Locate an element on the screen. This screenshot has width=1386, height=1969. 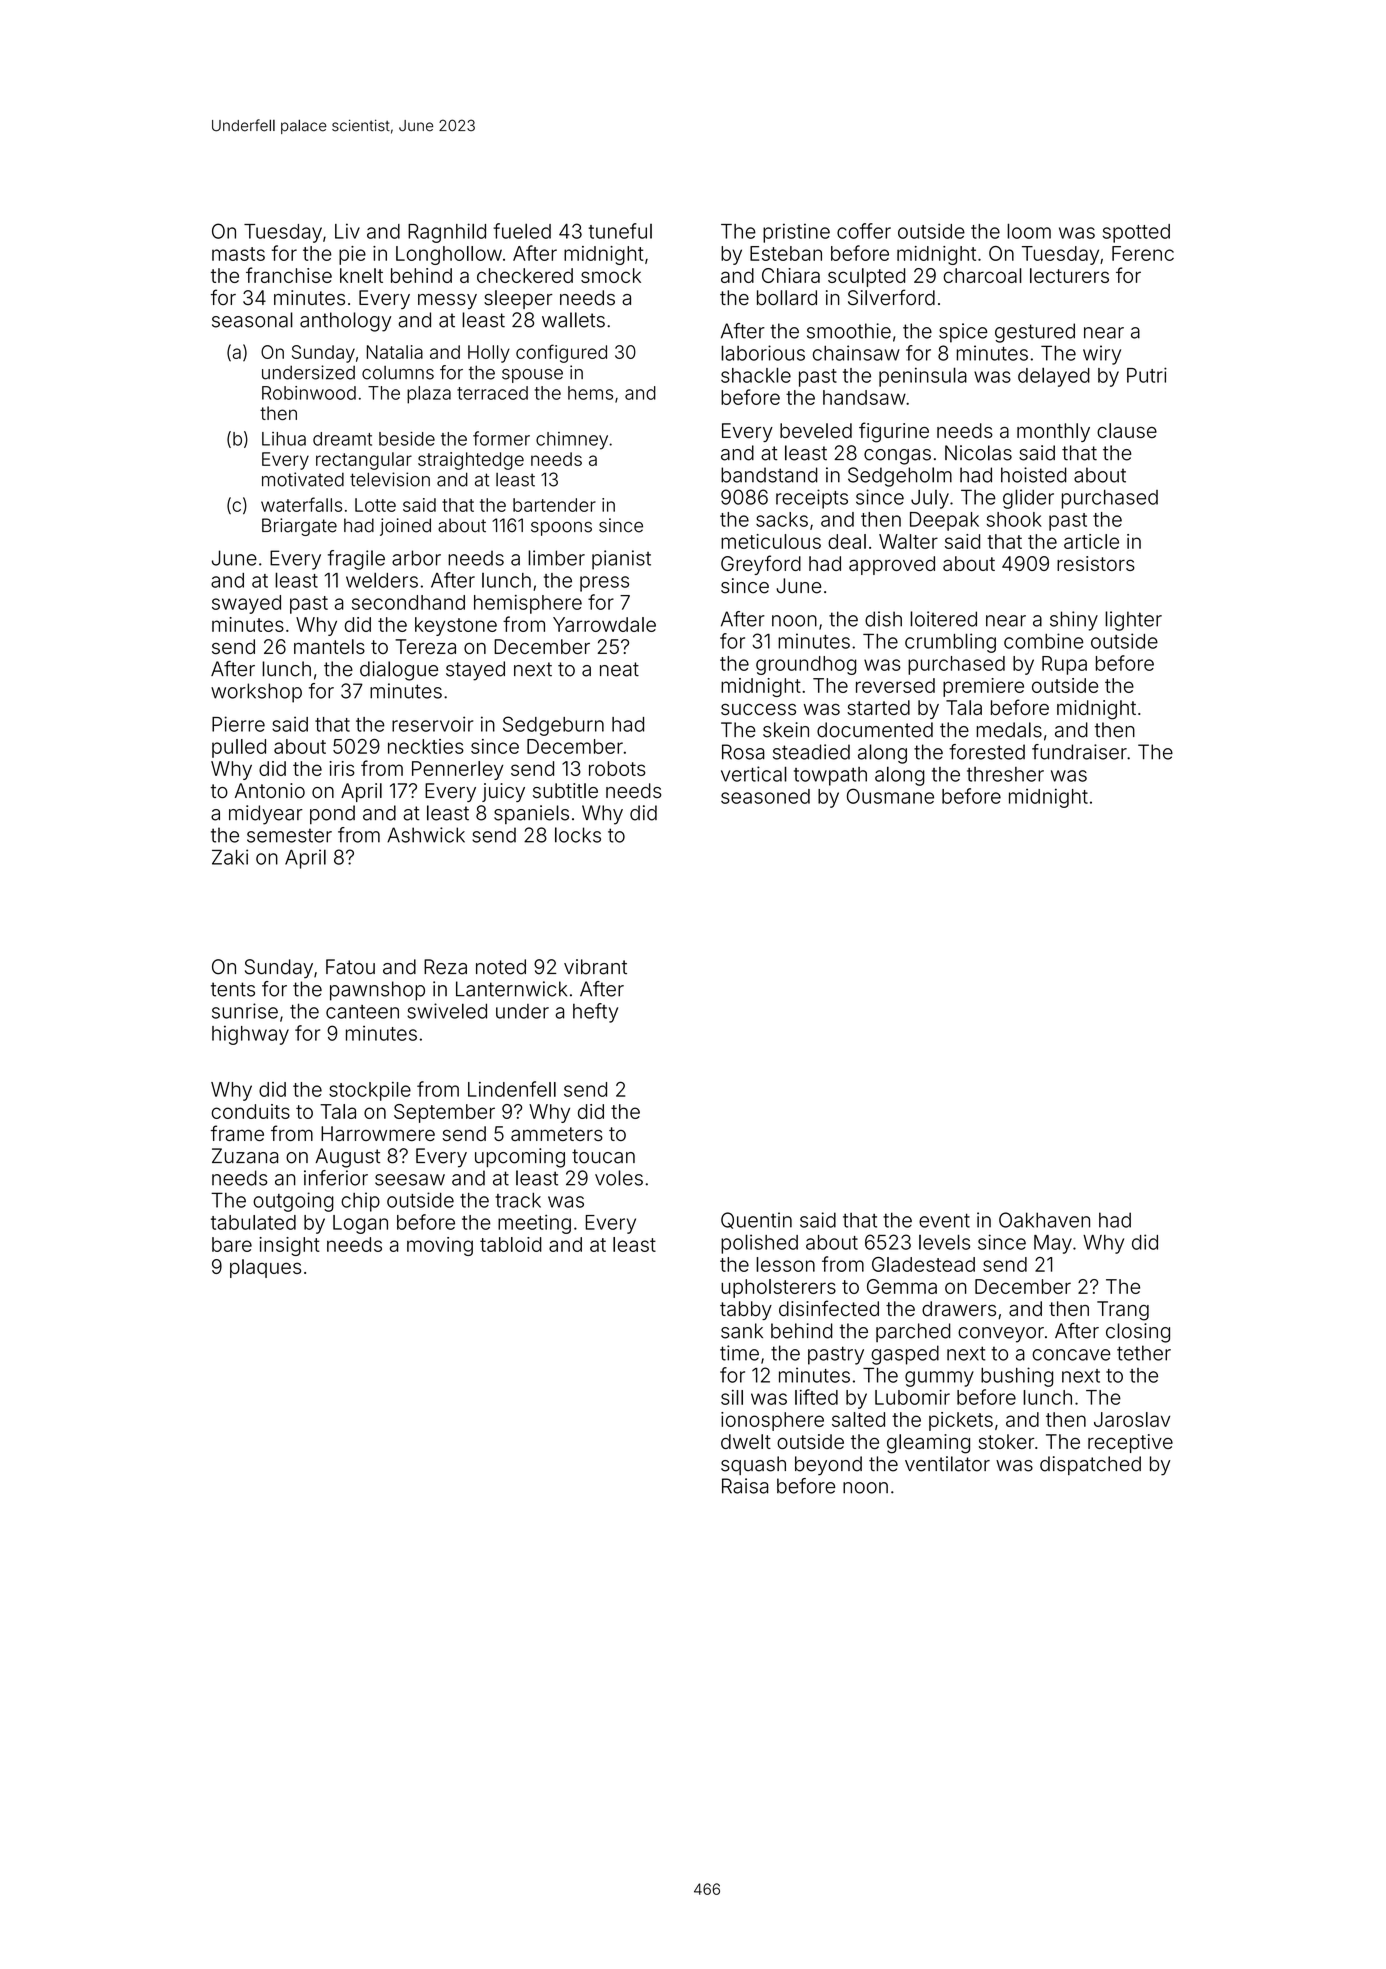
crumbling is located at coordinates (950, 643).
